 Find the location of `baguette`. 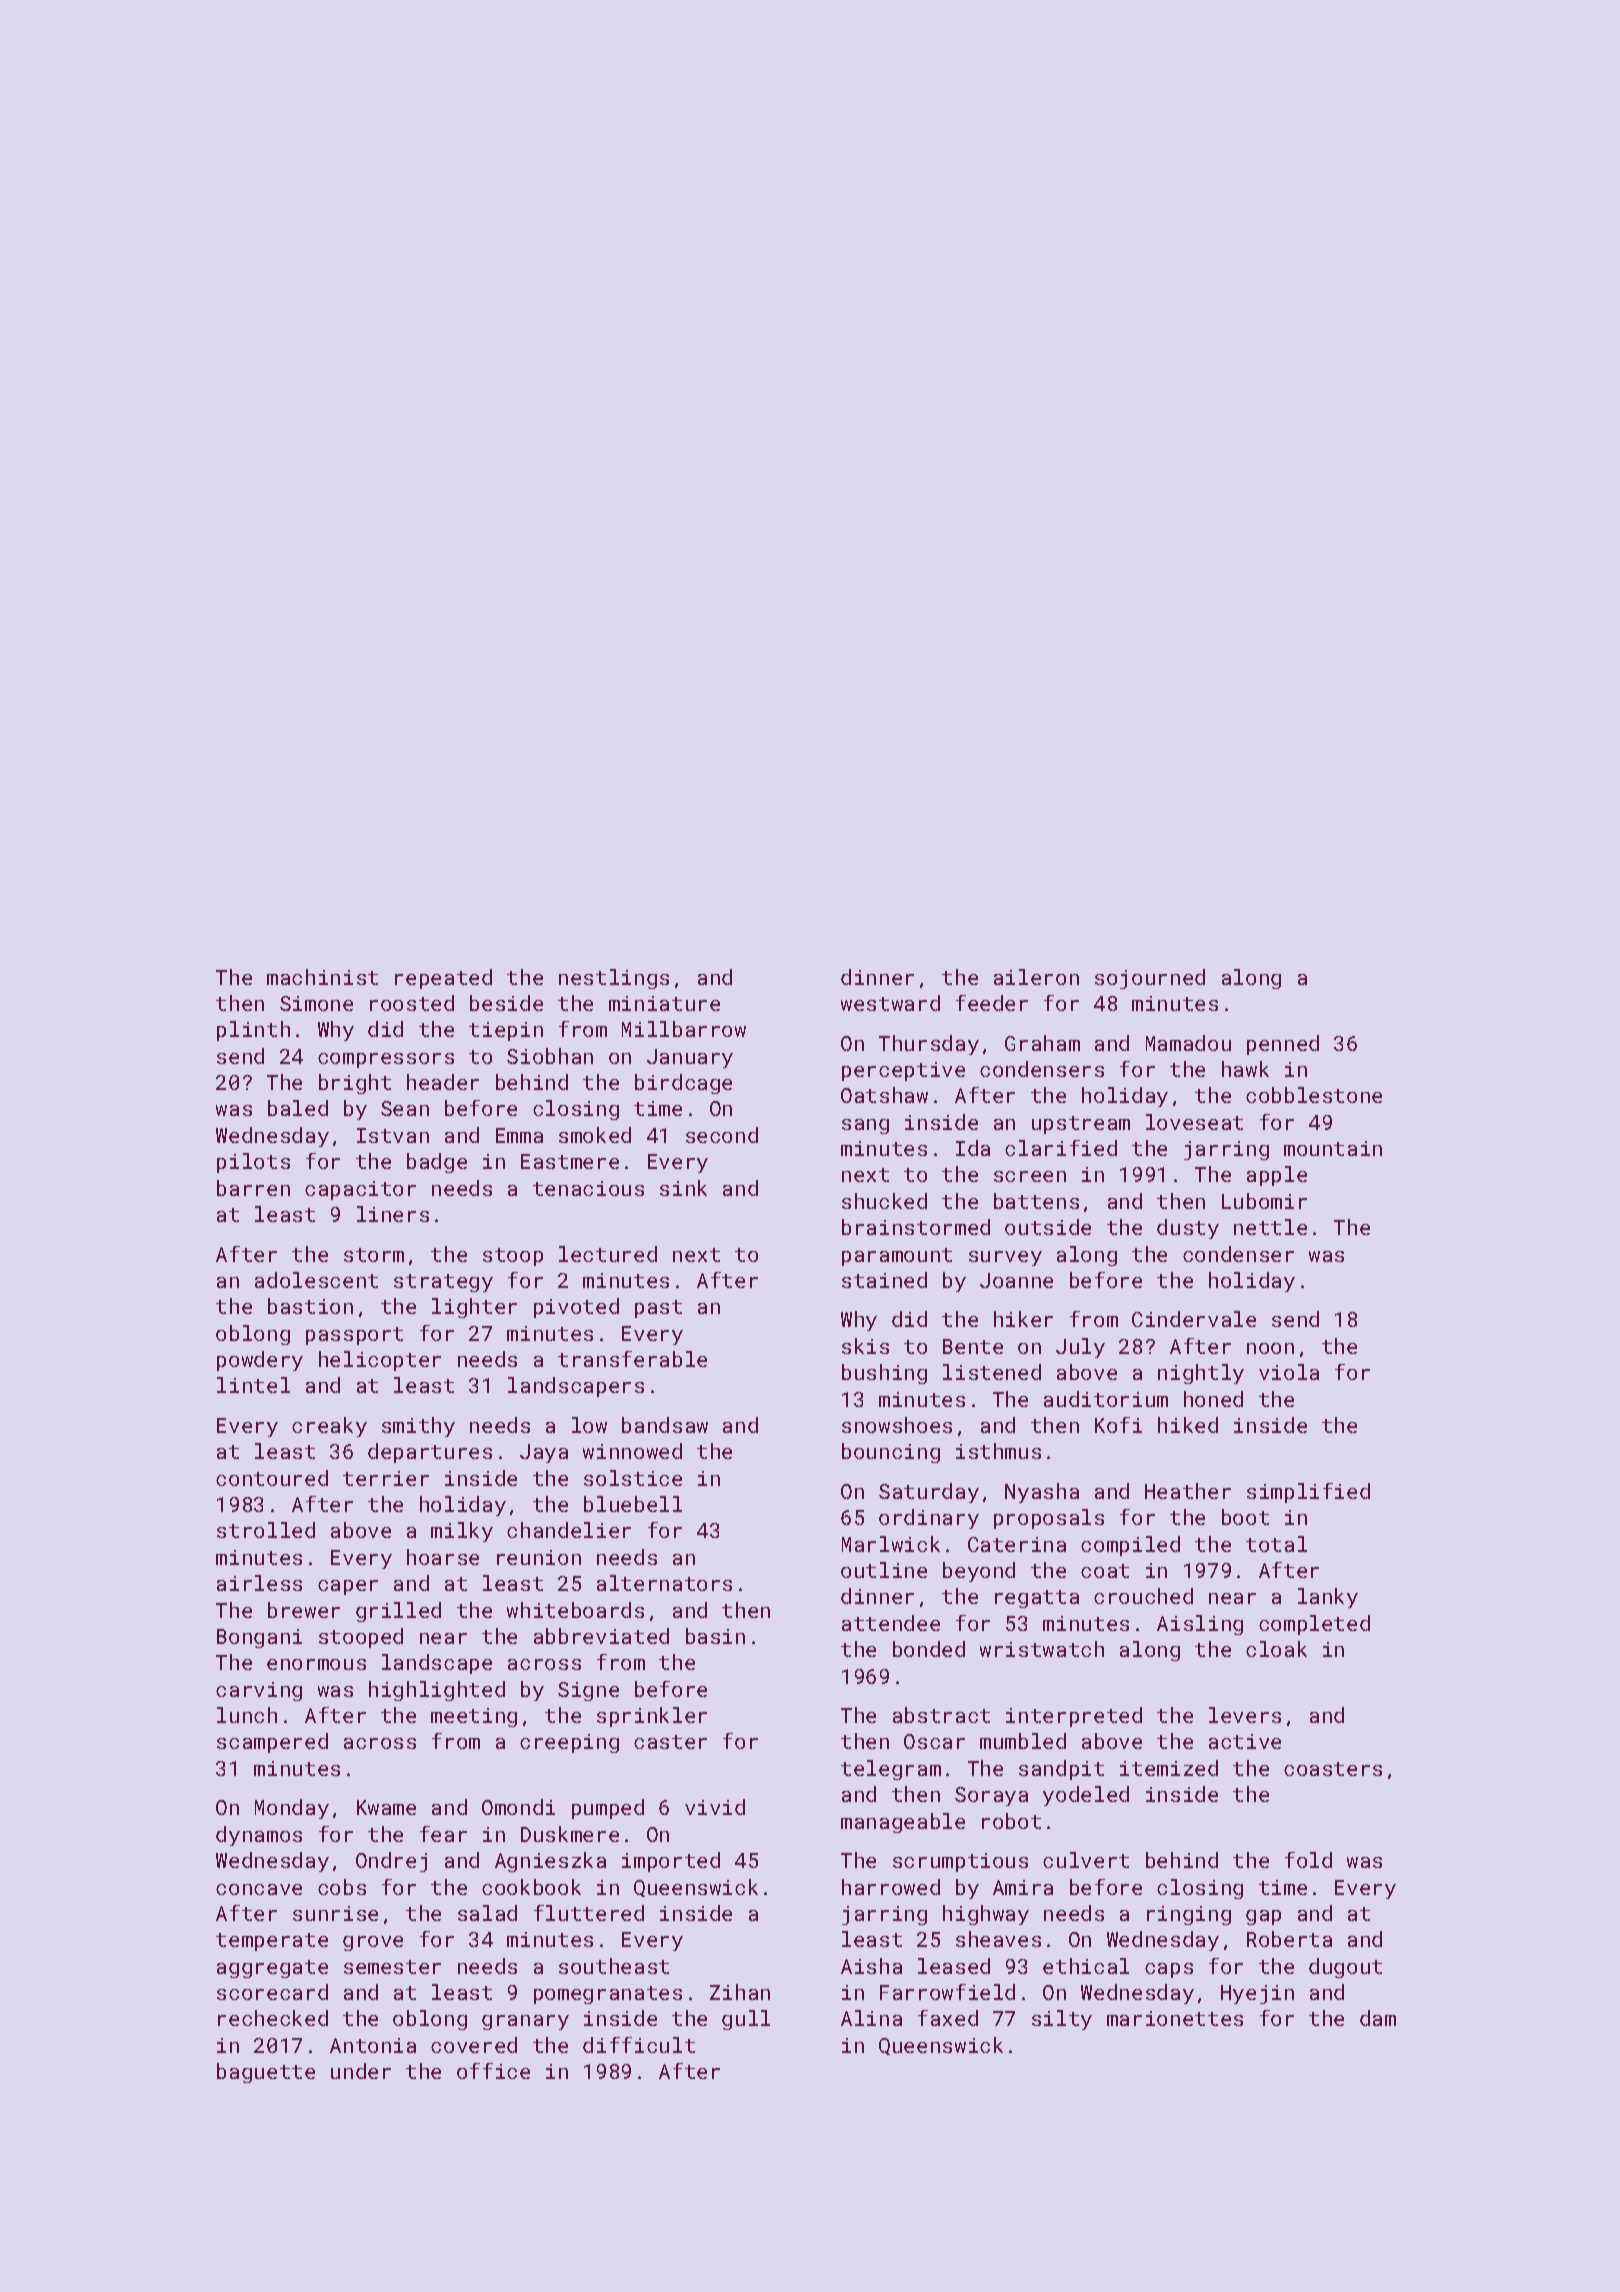

baguette is located at coordinates (266, 2073).
